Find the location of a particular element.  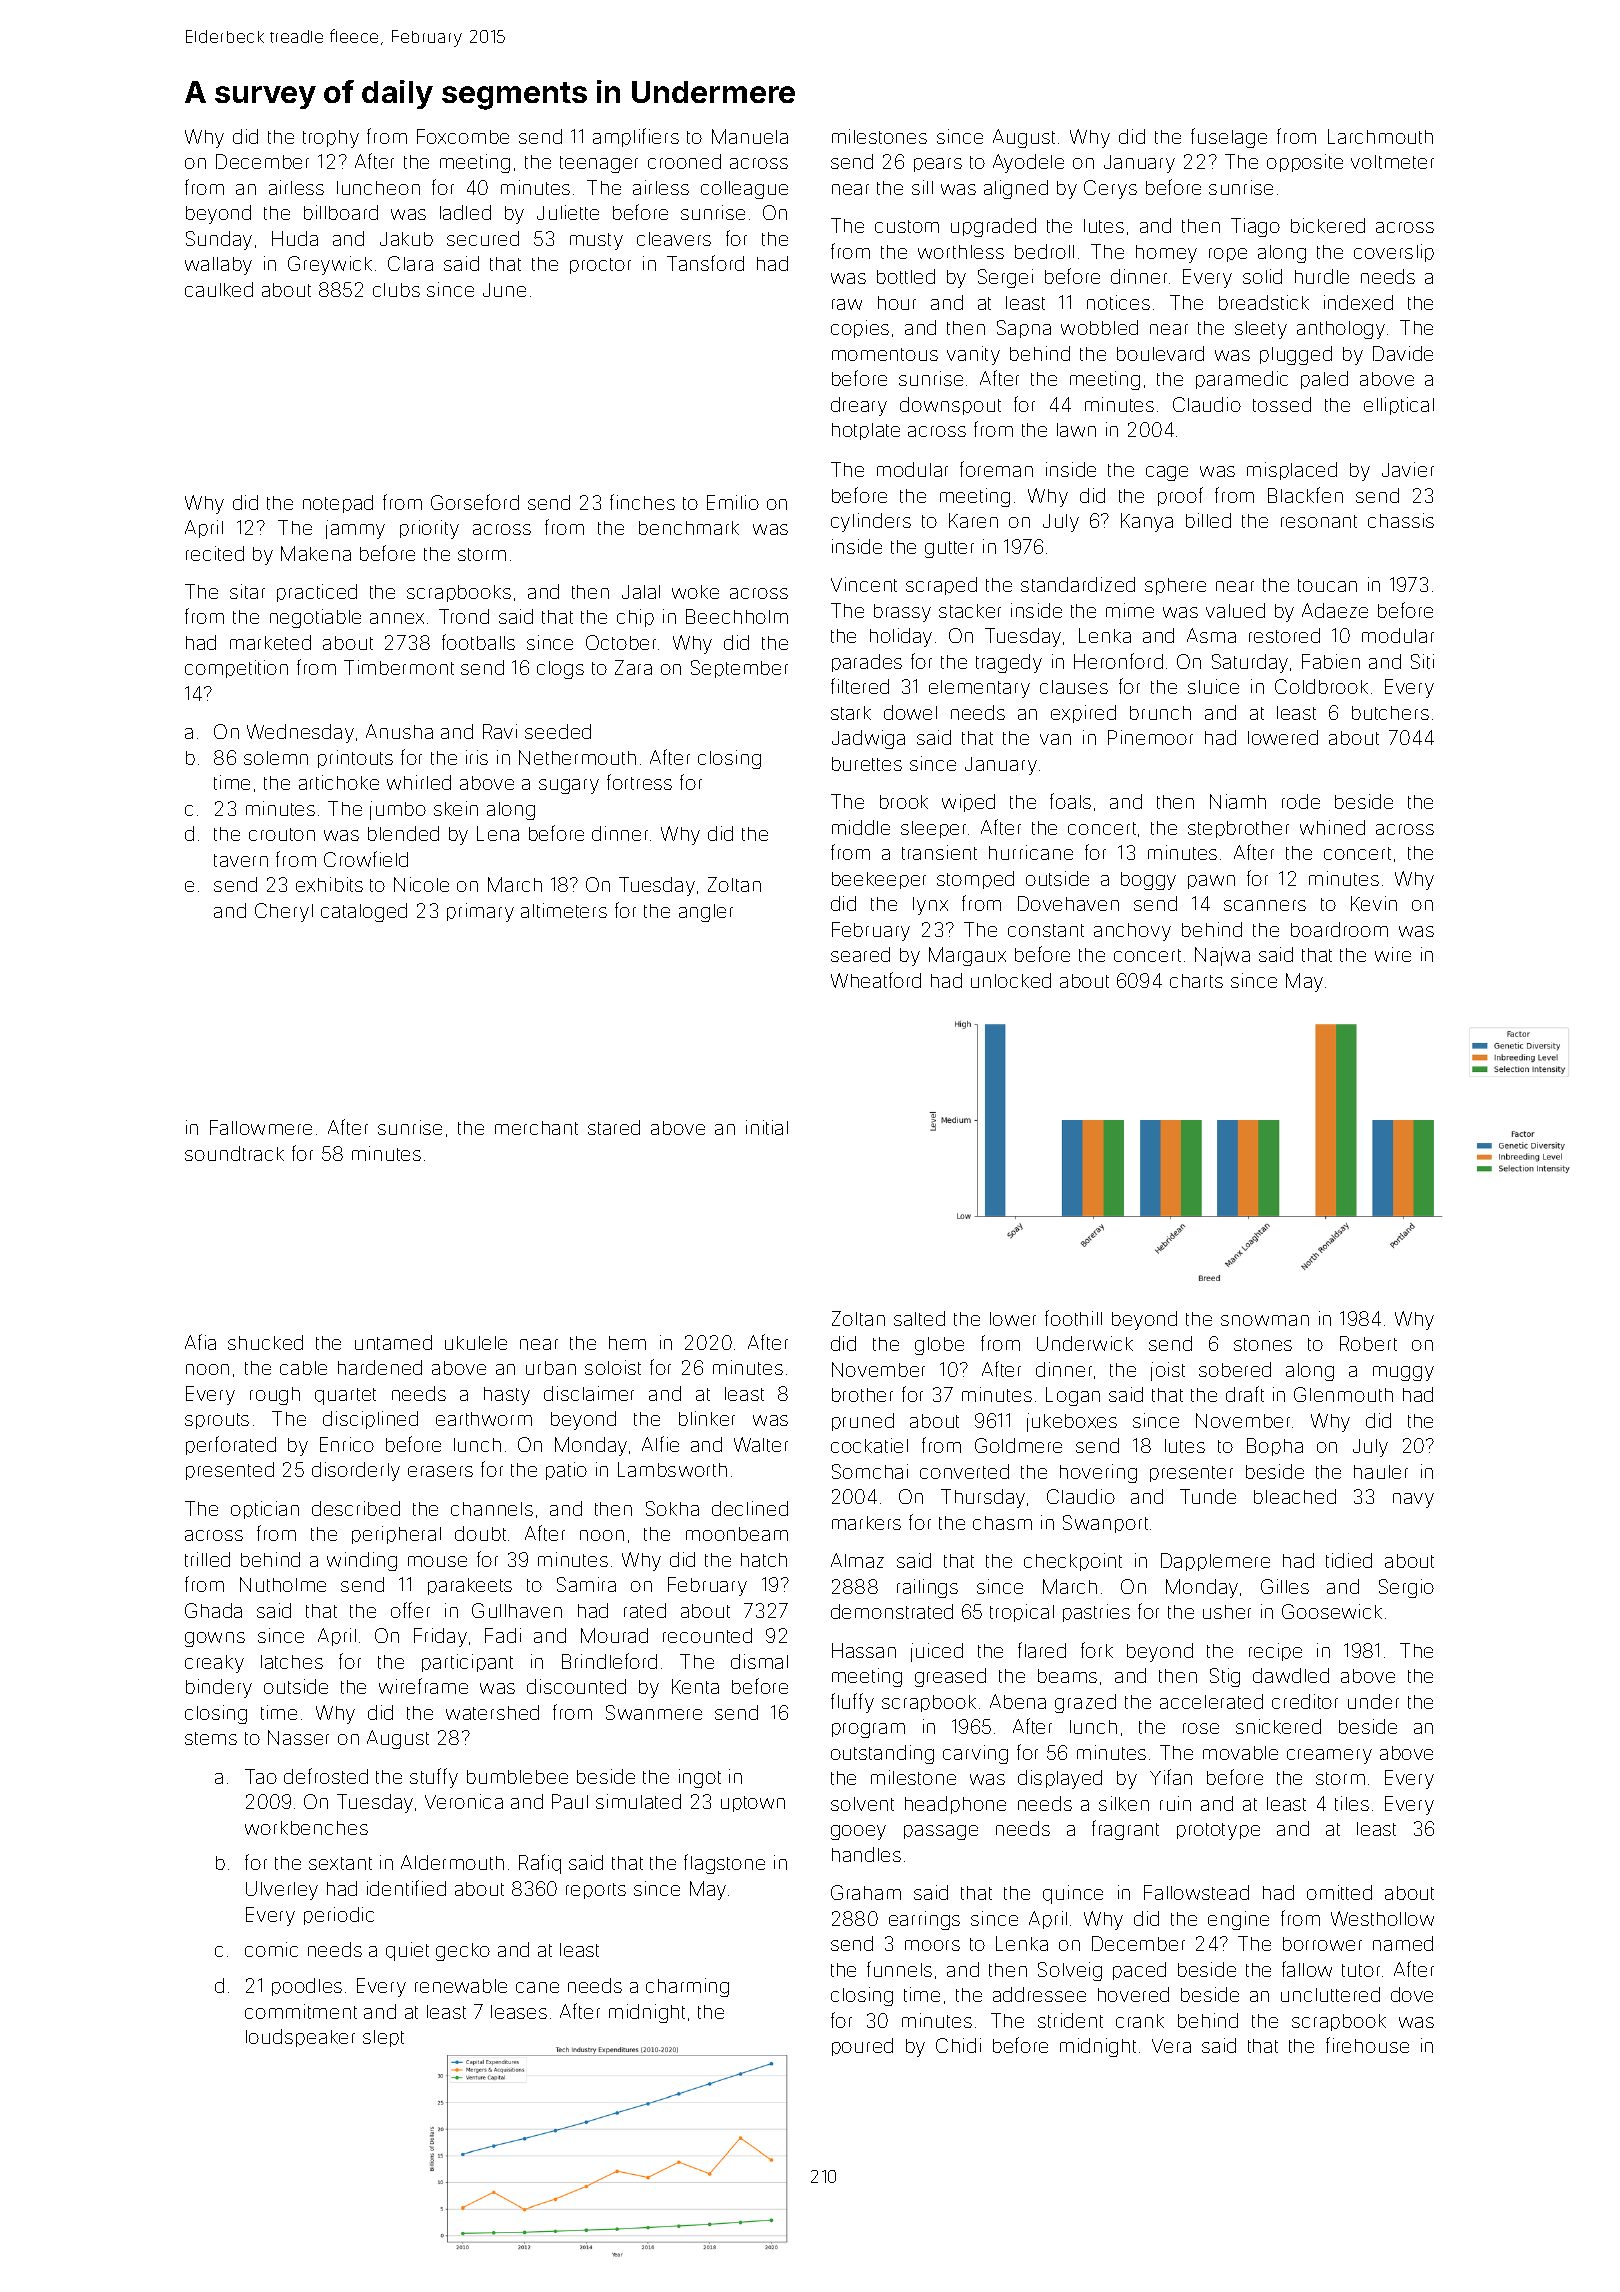

initial is located at coordinates (767, 1127).
